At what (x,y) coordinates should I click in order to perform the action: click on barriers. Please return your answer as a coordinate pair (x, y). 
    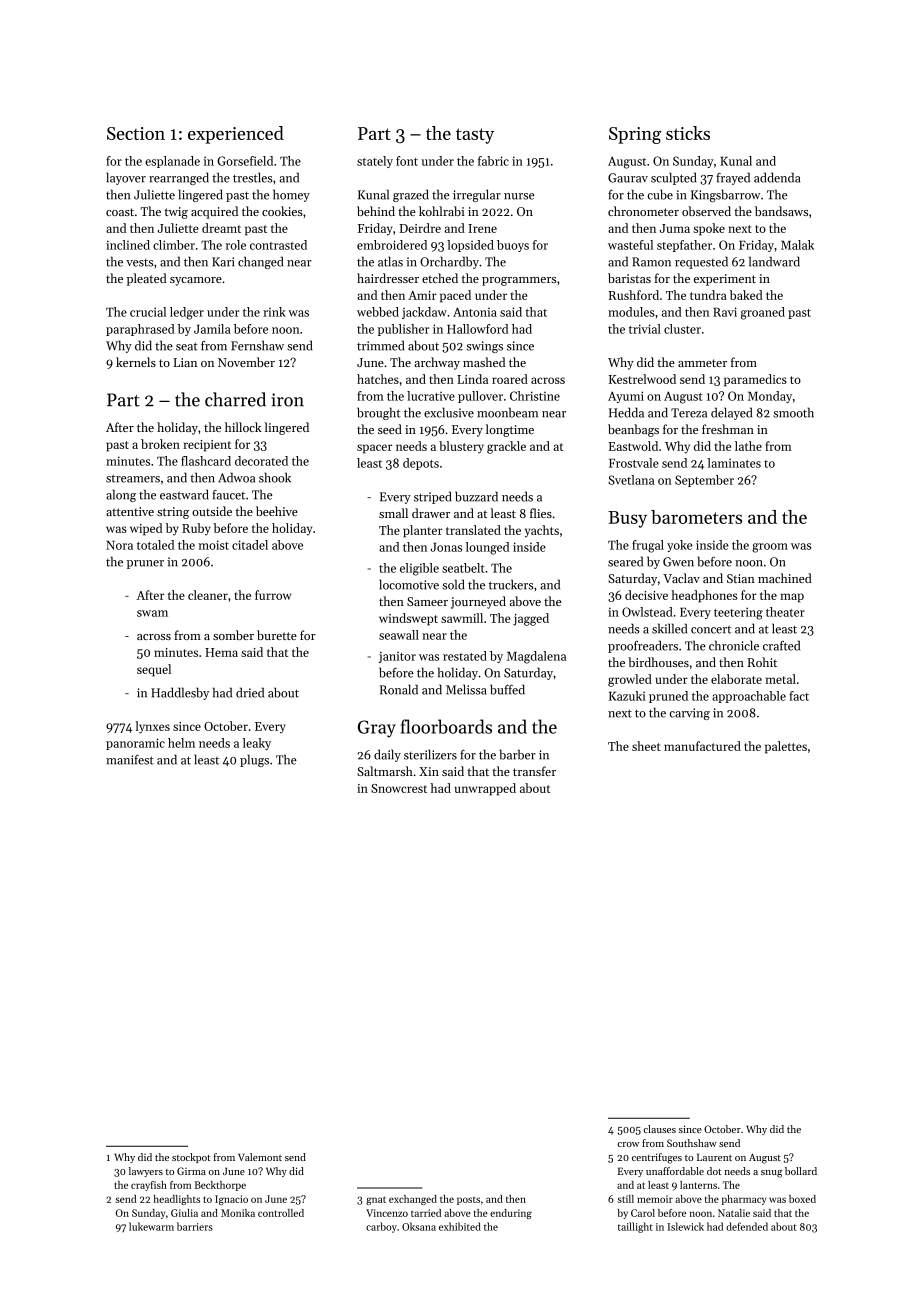
    Looking at the image, I should click on (195, 1226).
